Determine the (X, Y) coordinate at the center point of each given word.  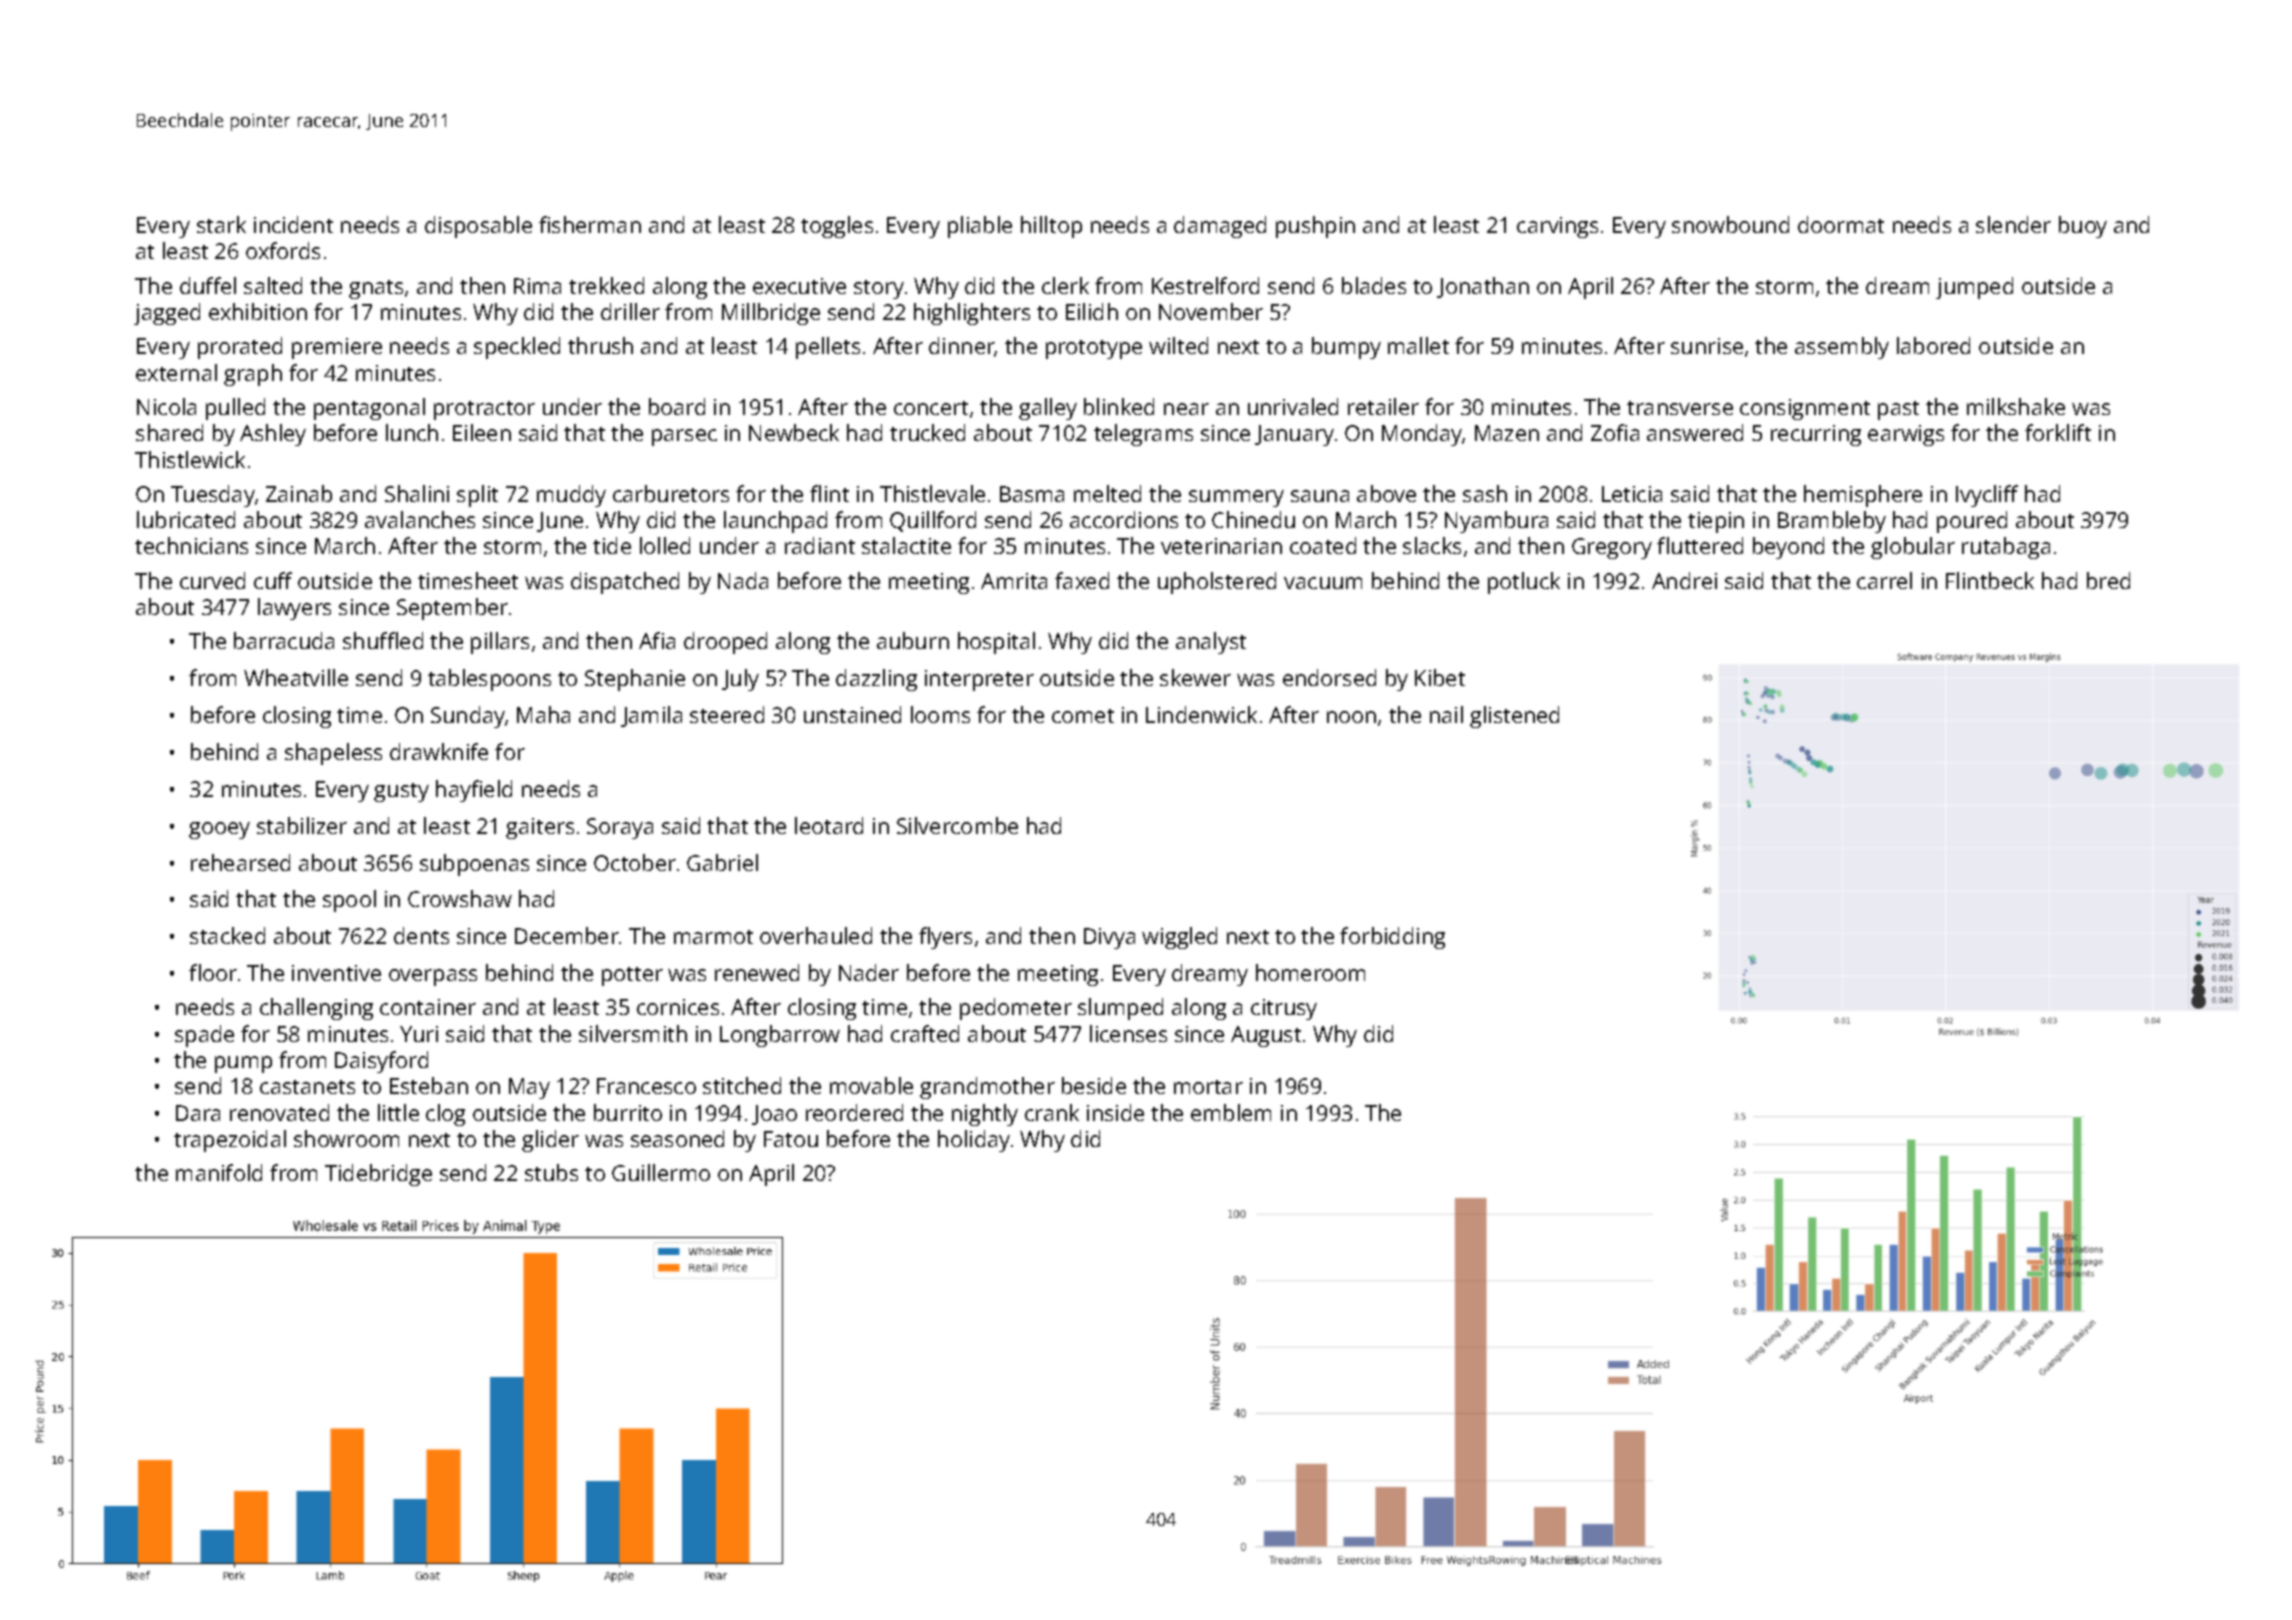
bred (2108, 580)
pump (243, 1064)
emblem (1231, 1112)
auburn (913, 640)
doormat (1841, 224)
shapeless (333, 754)
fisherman (590, 224)
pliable (980, 227)
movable (871, 1085)
